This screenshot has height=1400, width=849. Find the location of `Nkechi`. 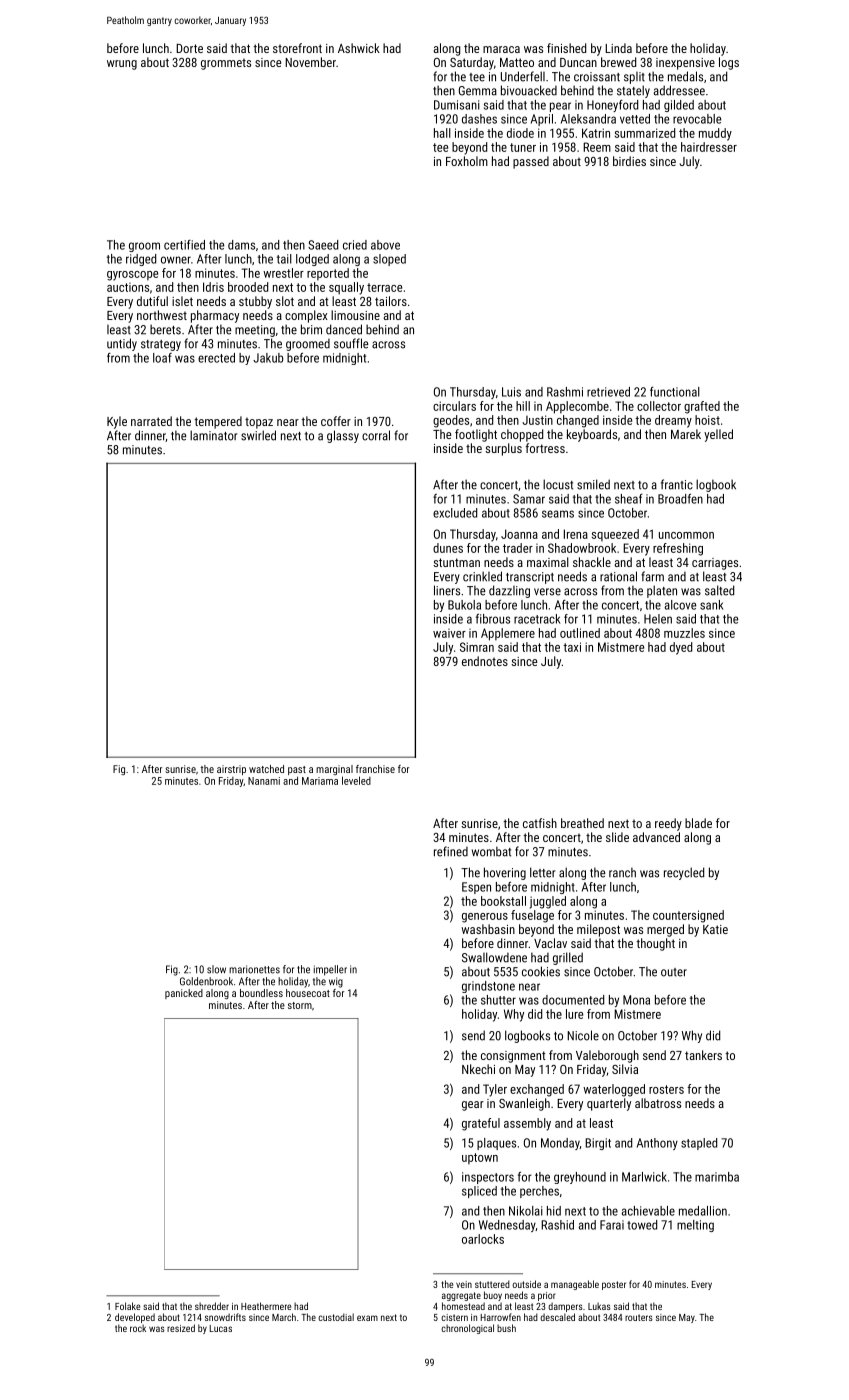

Nkechi is located at coordinates (478, 1069).
